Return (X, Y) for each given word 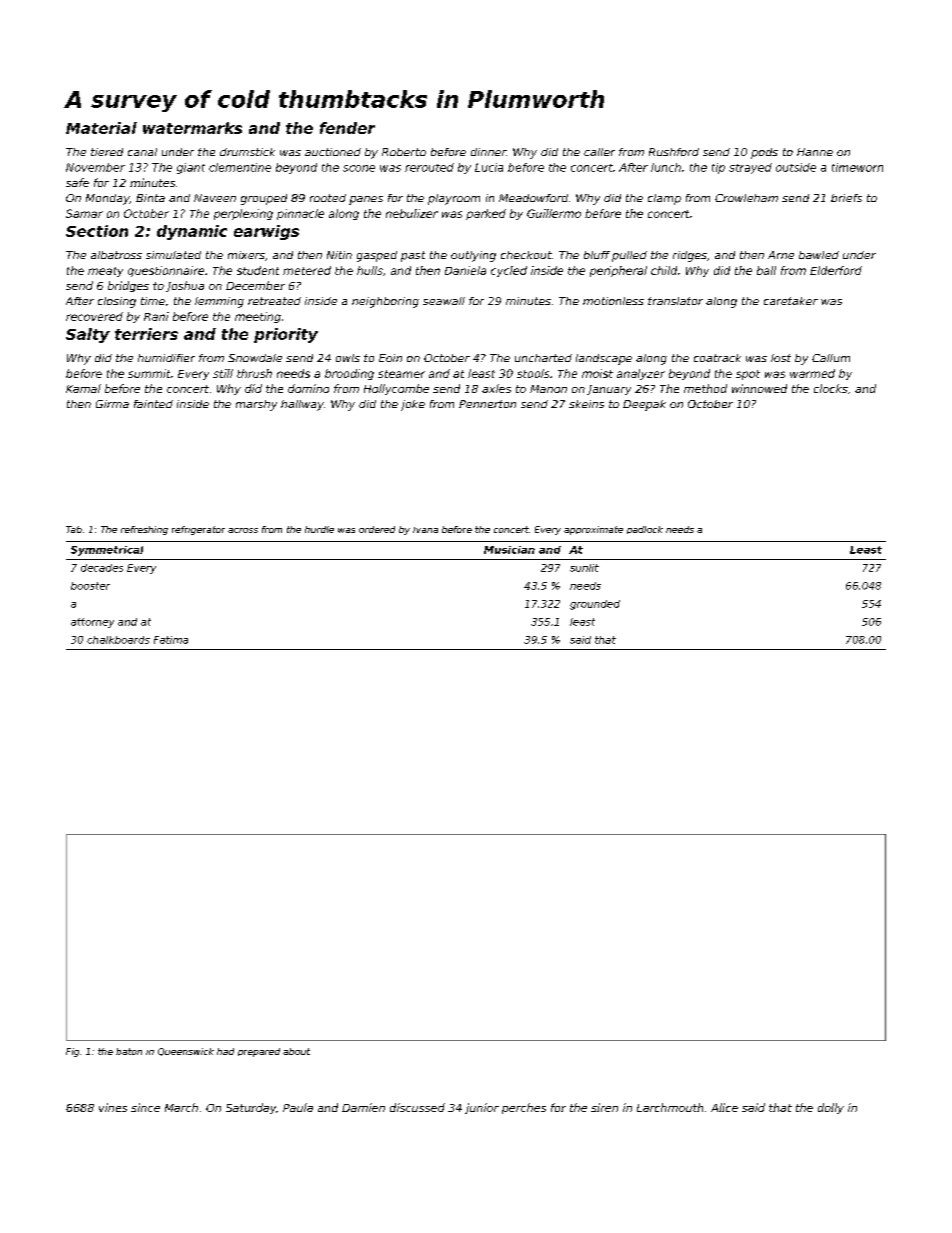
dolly (831, 1108)
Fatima (171, 640)
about (296, 1051)
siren (604, 1107)
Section (97, 231)
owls (348, 358)
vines (113, 1107)
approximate (593, 530)
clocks (831, 388)
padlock (645, 530)
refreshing (144, 530)
